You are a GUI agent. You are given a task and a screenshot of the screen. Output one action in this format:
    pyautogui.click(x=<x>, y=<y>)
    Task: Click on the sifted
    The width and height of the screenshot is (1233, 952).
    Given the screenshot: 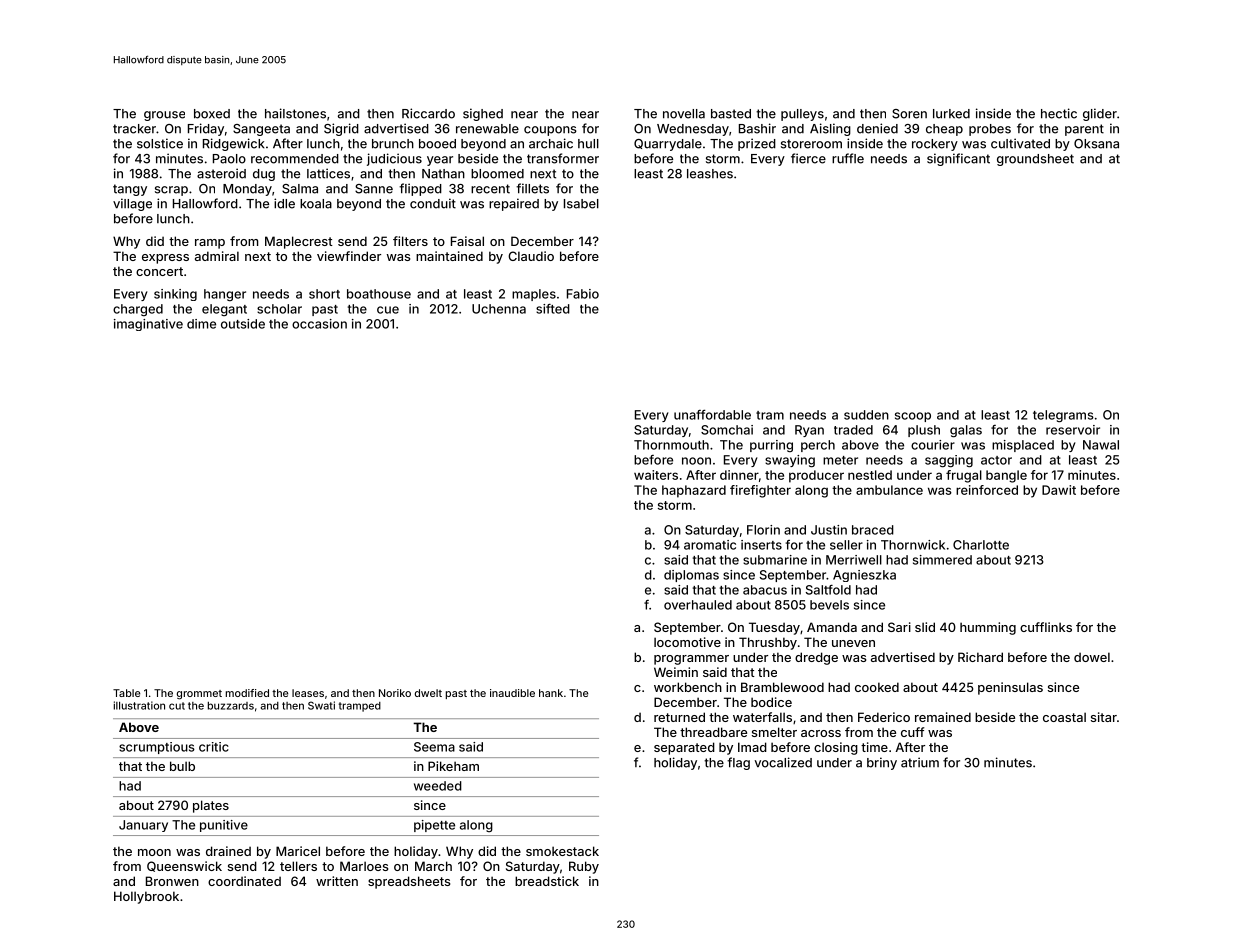 What is the action you would take?
    pyautogui.click(x=553, y=309)
